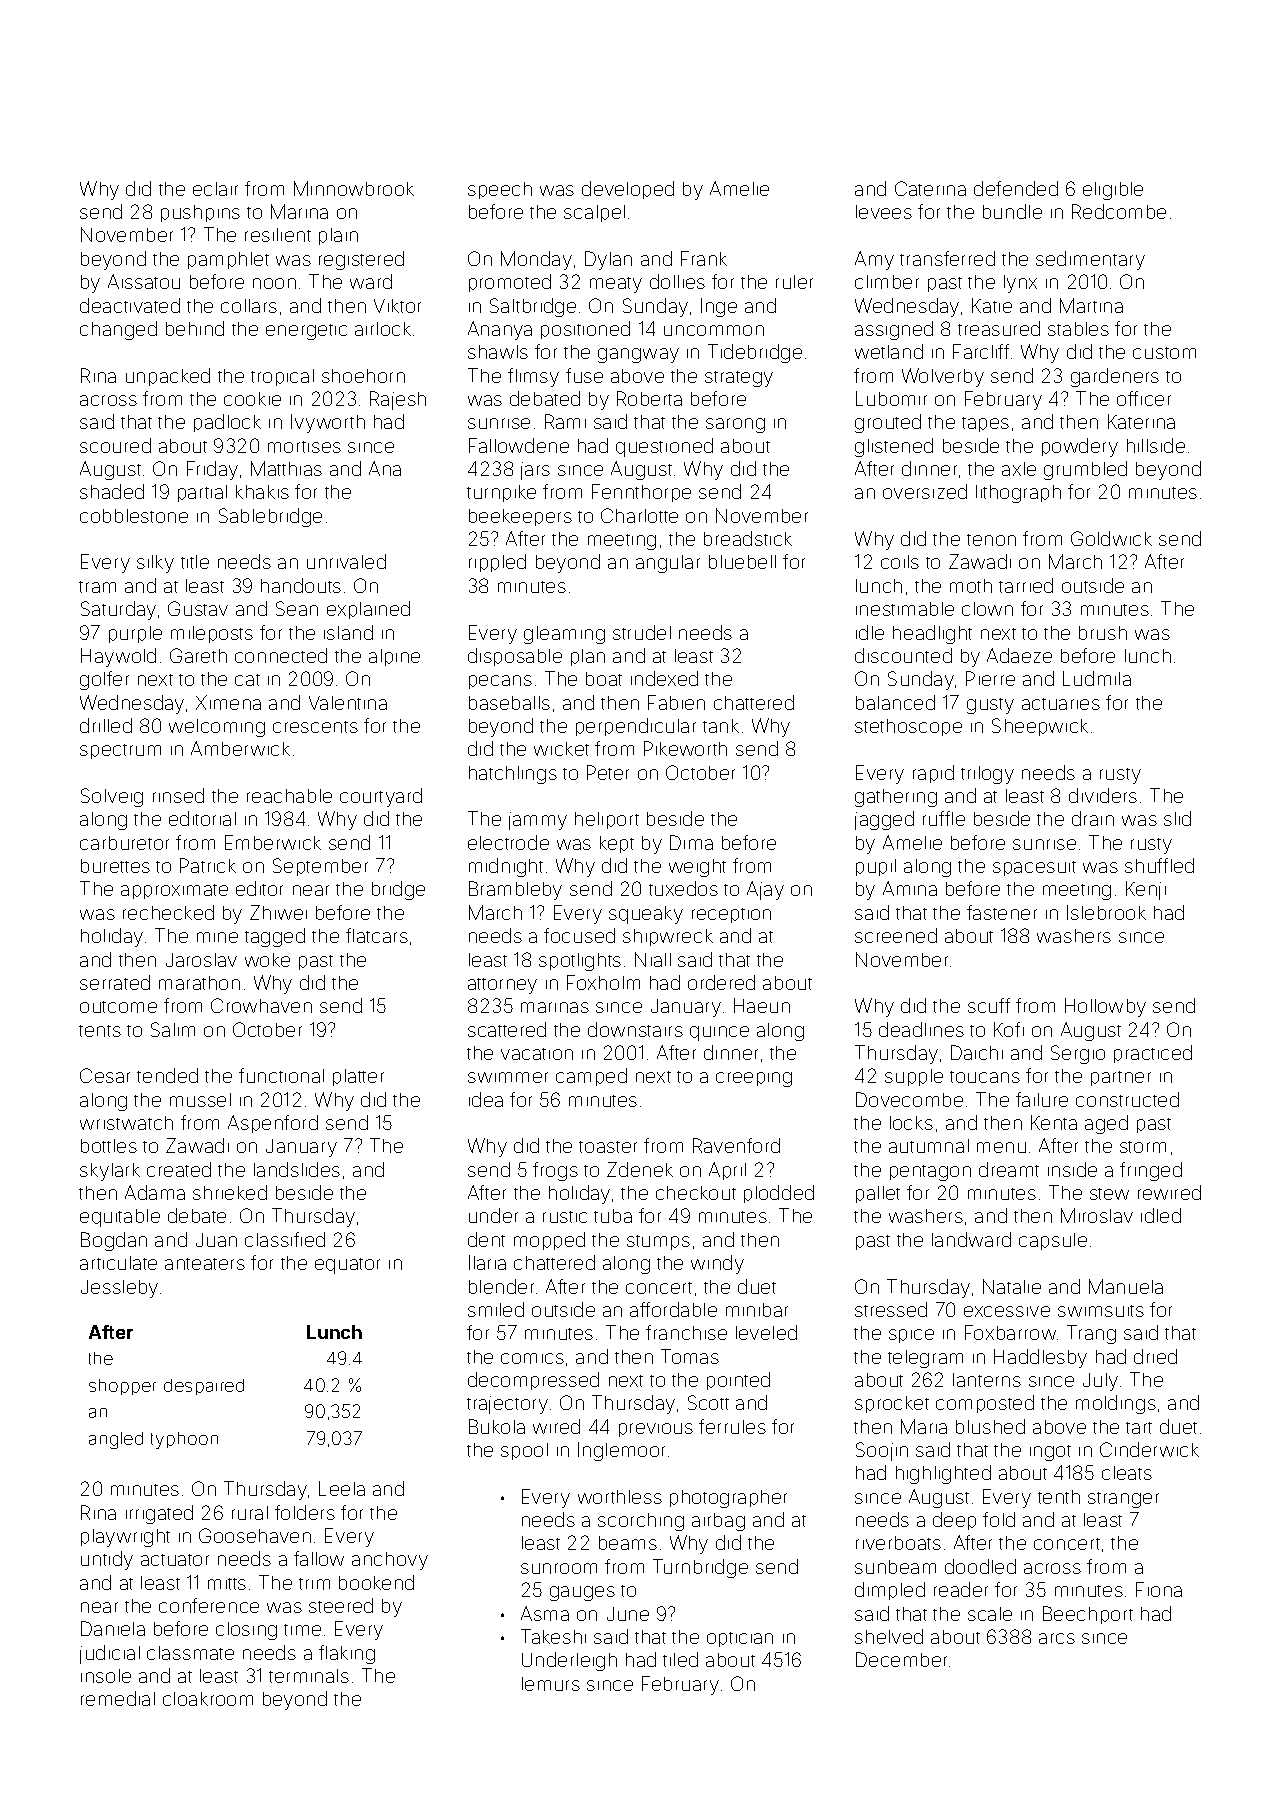 The image size is (1284, 1817). Describe the element at coordinates (1016, 188) in the document. I see `defended` at that location.
